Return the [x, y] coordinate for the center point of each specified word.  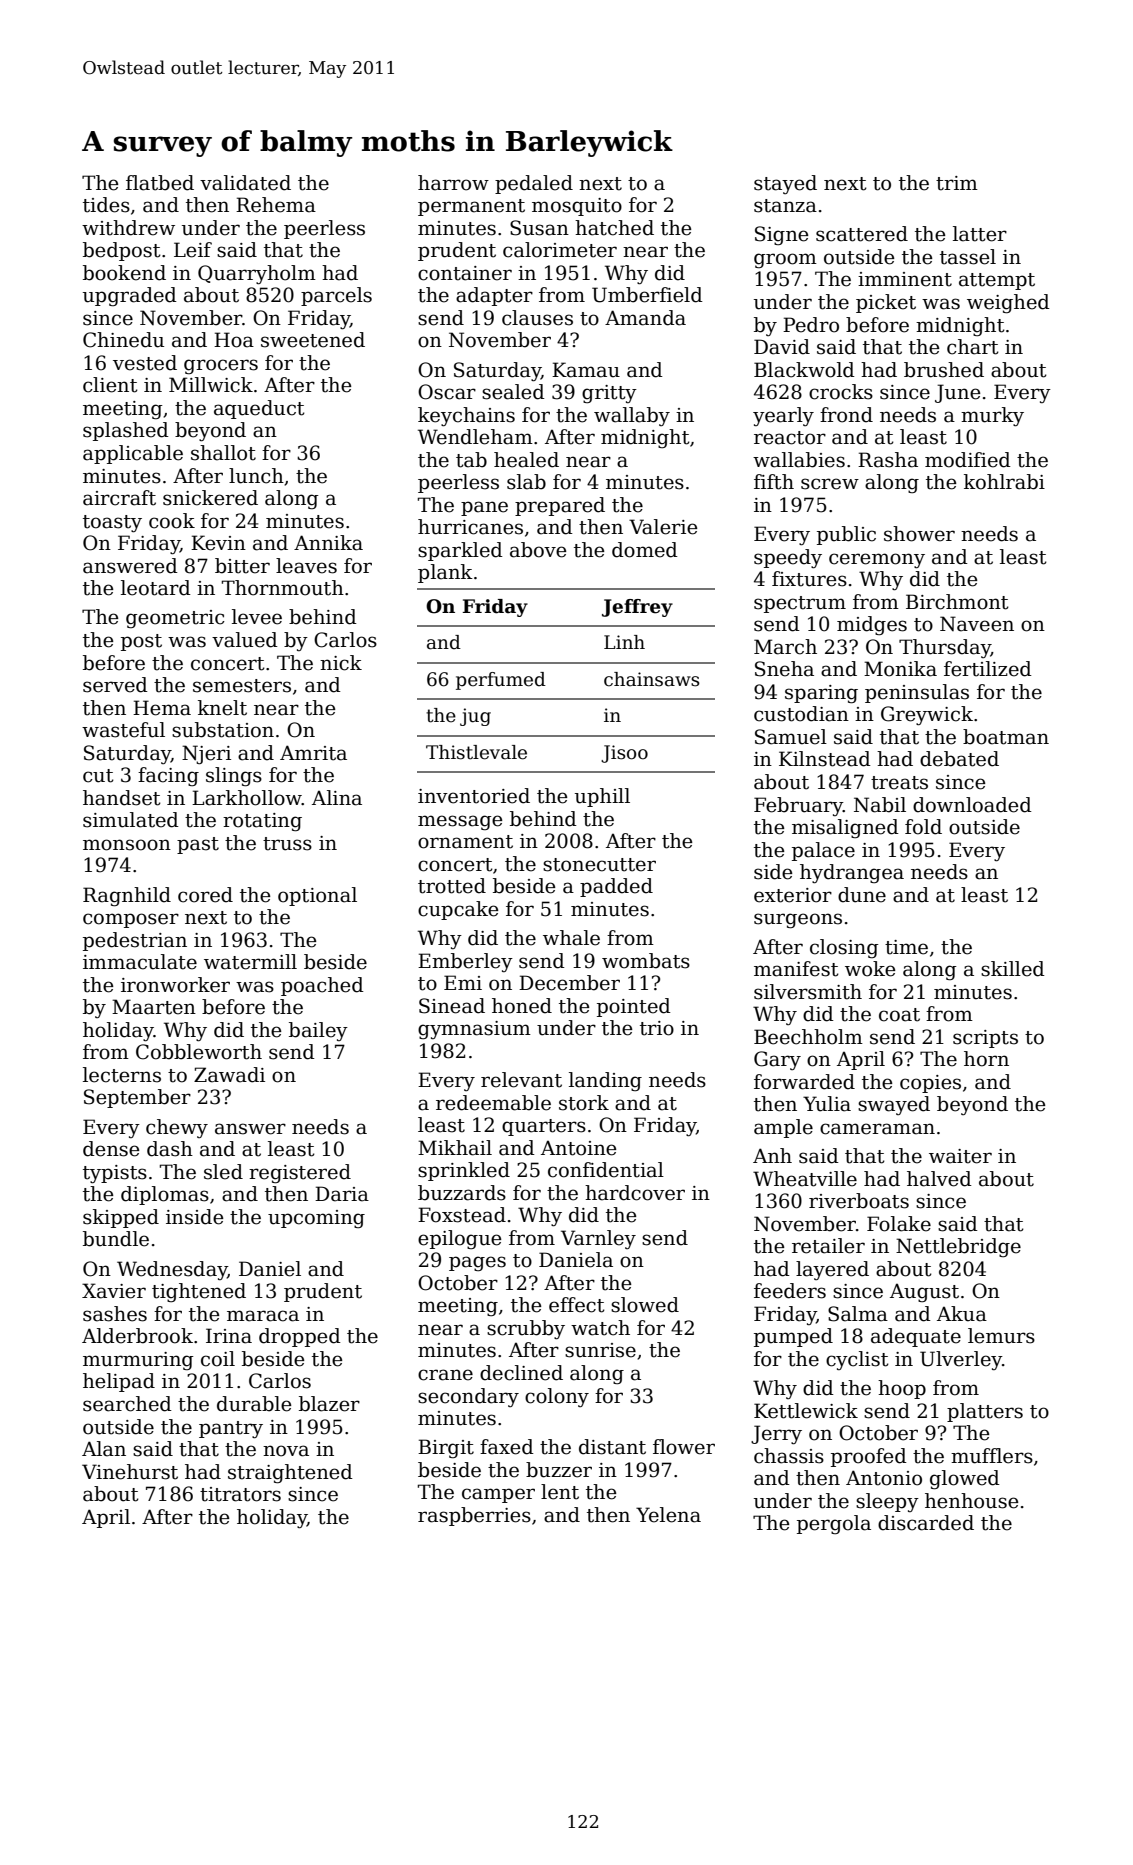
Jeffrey [637, 608]
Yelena [668, 1515]
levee [257, 617]
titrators [240, 1494]
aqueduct [259, 409]
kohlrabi [1004, 482]
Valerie [663, 527]
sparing [821, 694]
